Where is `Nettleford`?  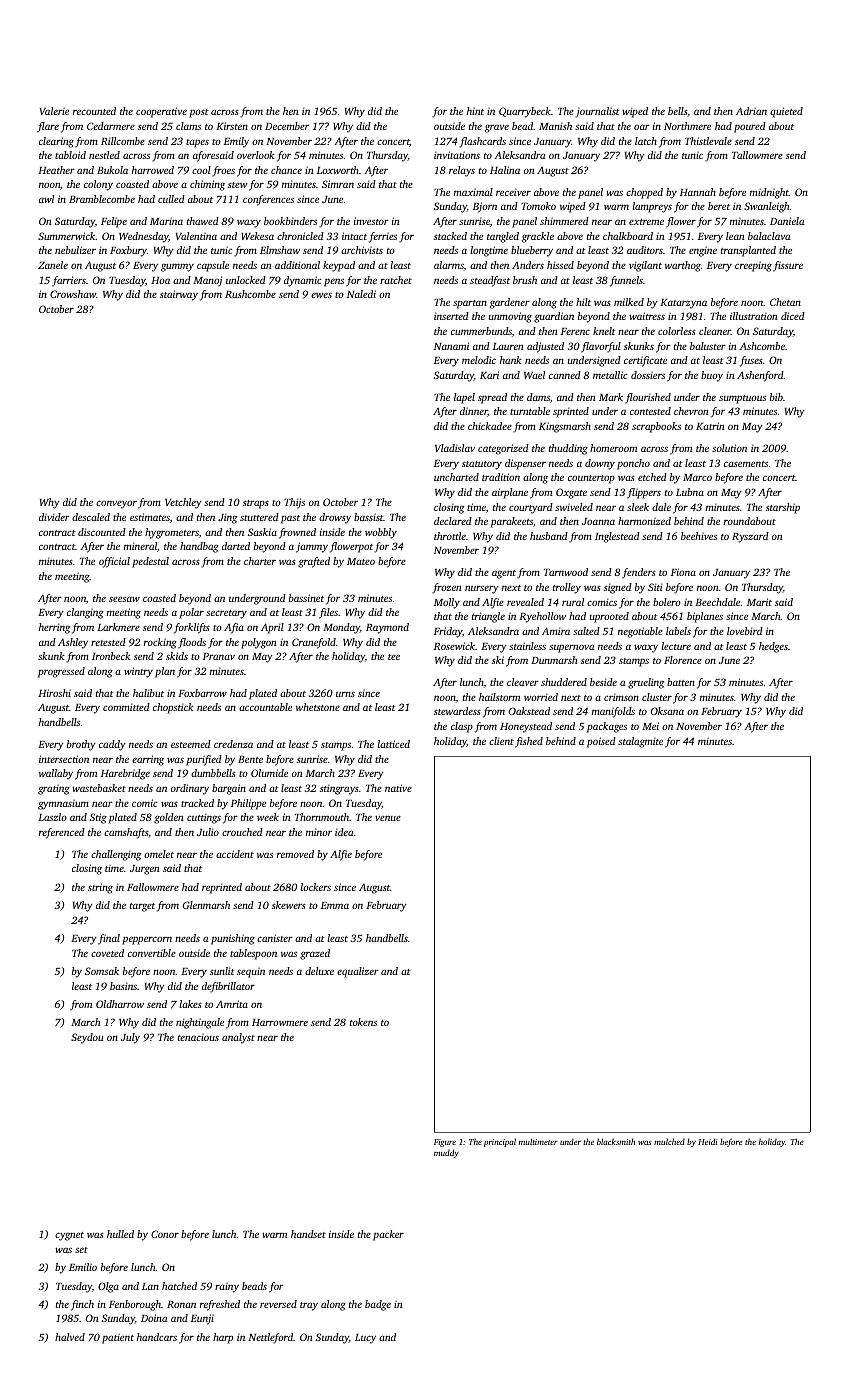 Nettleford is located at coordinates (270, 1338).
